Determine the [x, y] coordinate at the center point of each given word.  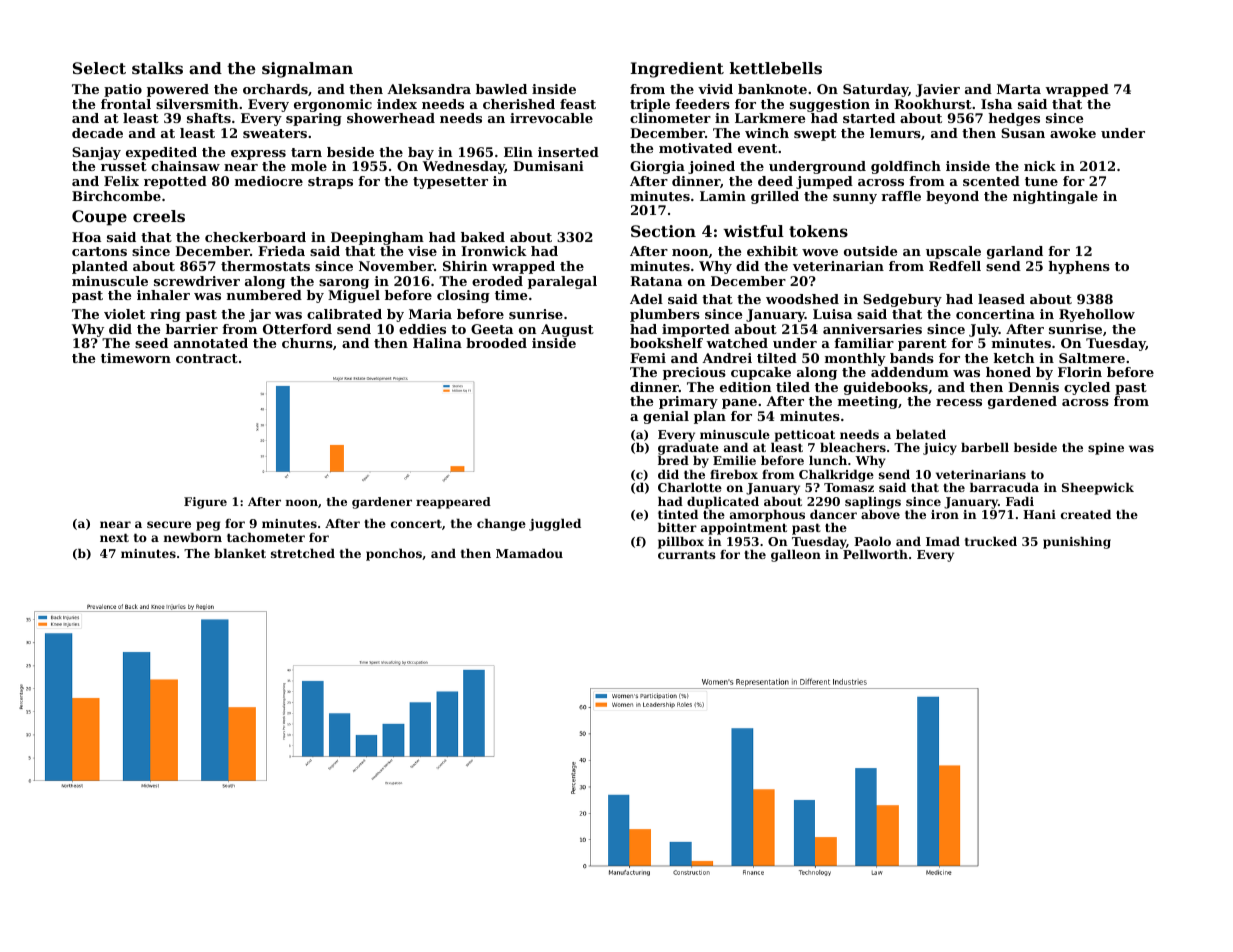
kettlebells [776, 68]
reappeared [453, 503]
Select [99, 68]
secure [169, 524]
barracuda [1004, 487]
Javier [938, 90]
